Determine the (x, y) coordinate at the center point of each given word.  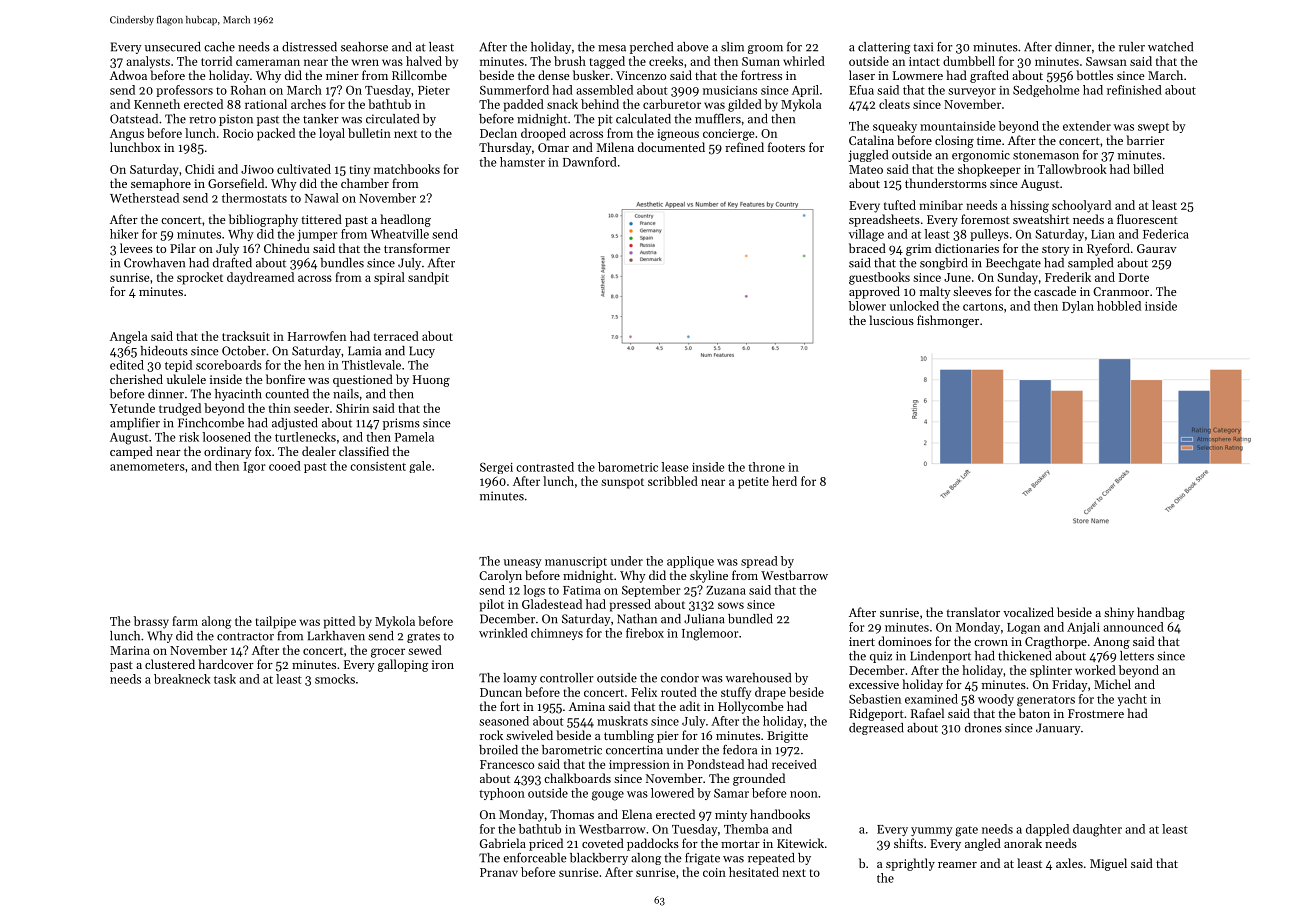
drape (770, 693)
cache (219, 47)
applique (690, 562)
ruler (1132, 47)
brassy (151, 622)
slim (732, 47)
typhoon (502, 794)
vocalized (1028, 612)
